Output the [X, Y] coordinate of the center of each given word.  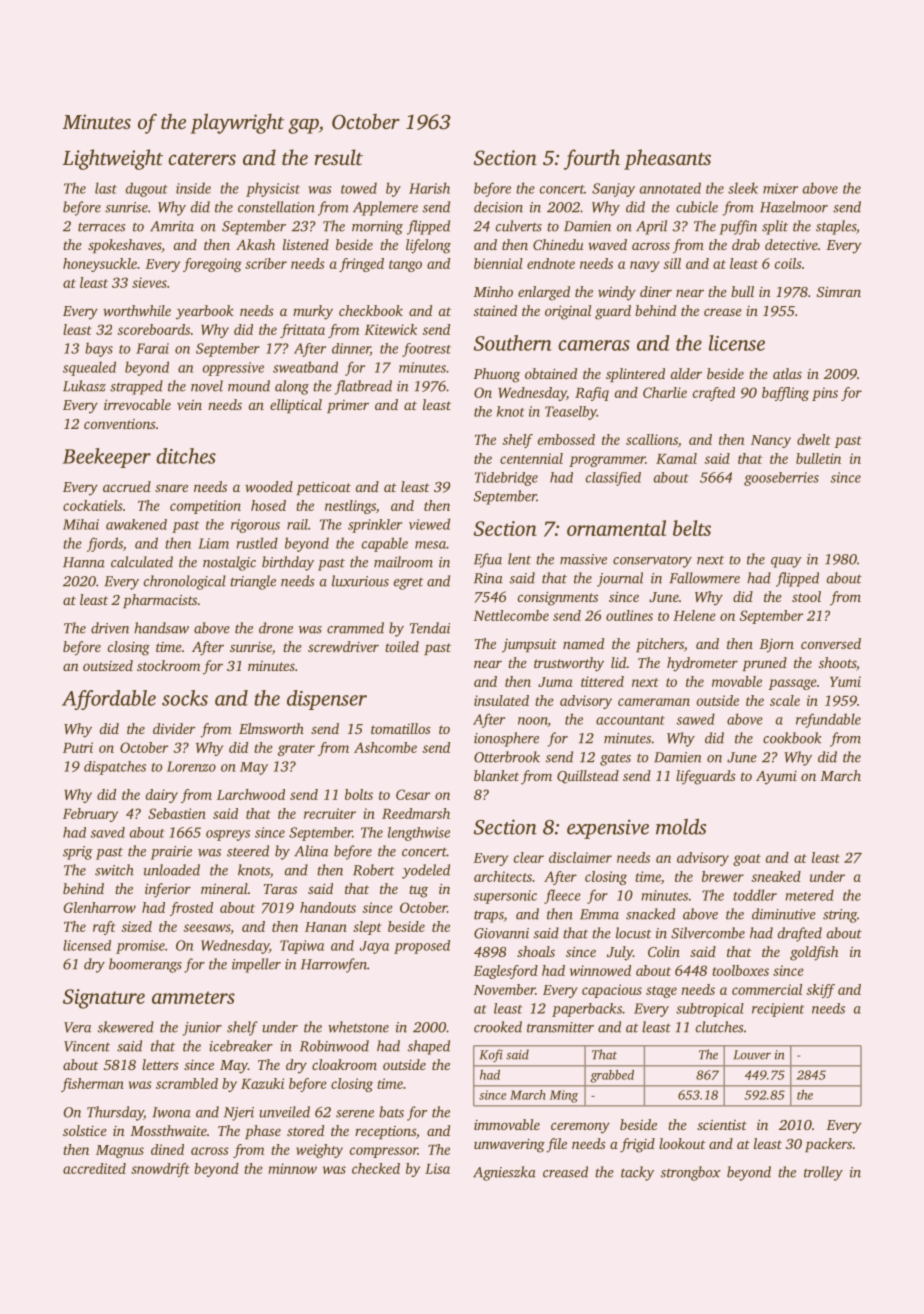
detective [791, 244]
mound [249, 386]
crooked [498, 1027]
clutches [719, 1027]
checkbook [371, 310]
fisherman [92, 1085]
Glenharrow [99, 907]
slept [367, 928]
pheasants [667, 159]
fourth [592, 159]
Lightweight [112, 159]
